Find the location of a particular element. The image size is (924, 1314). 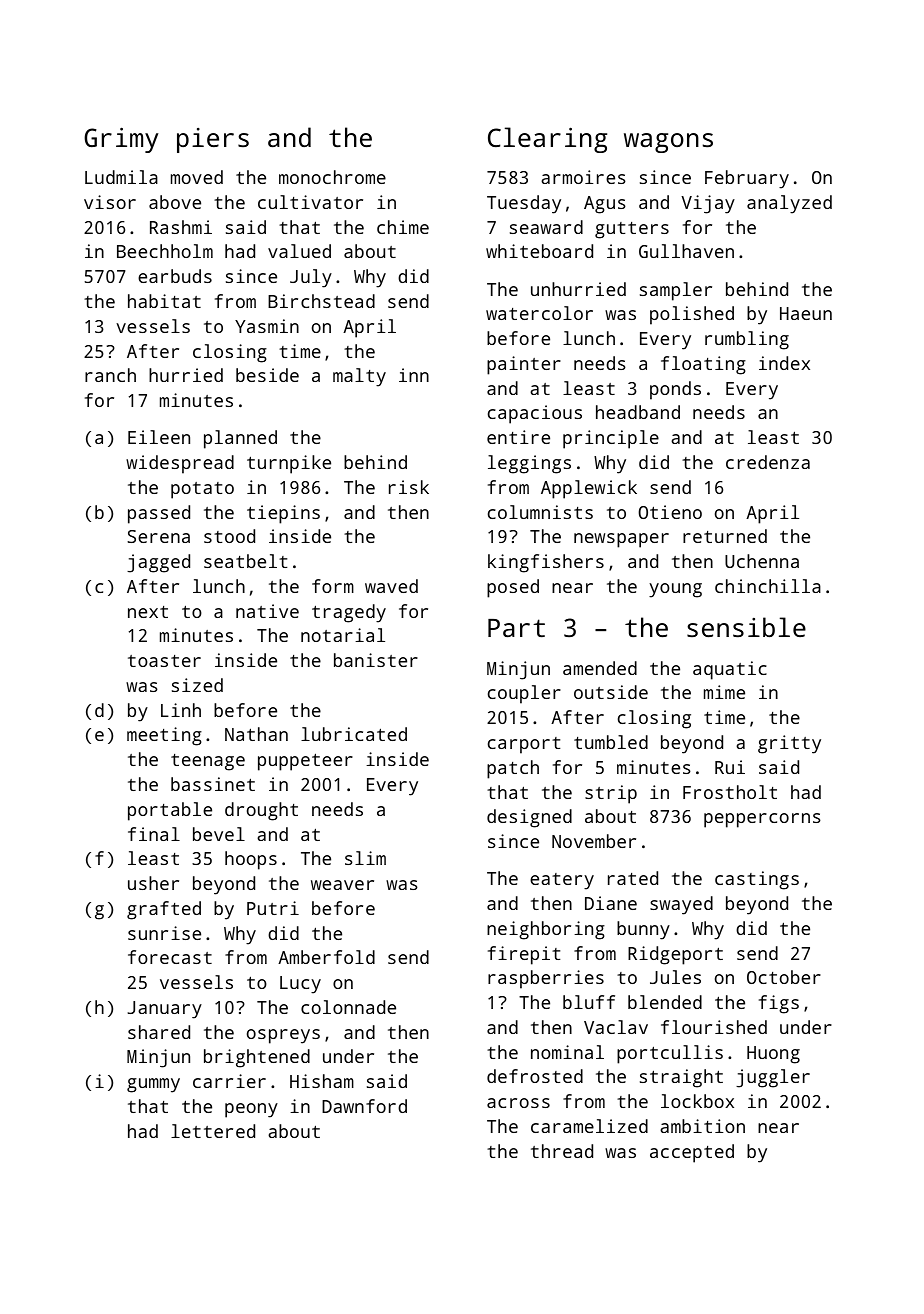

inn is located at coordinates (414, 375).
